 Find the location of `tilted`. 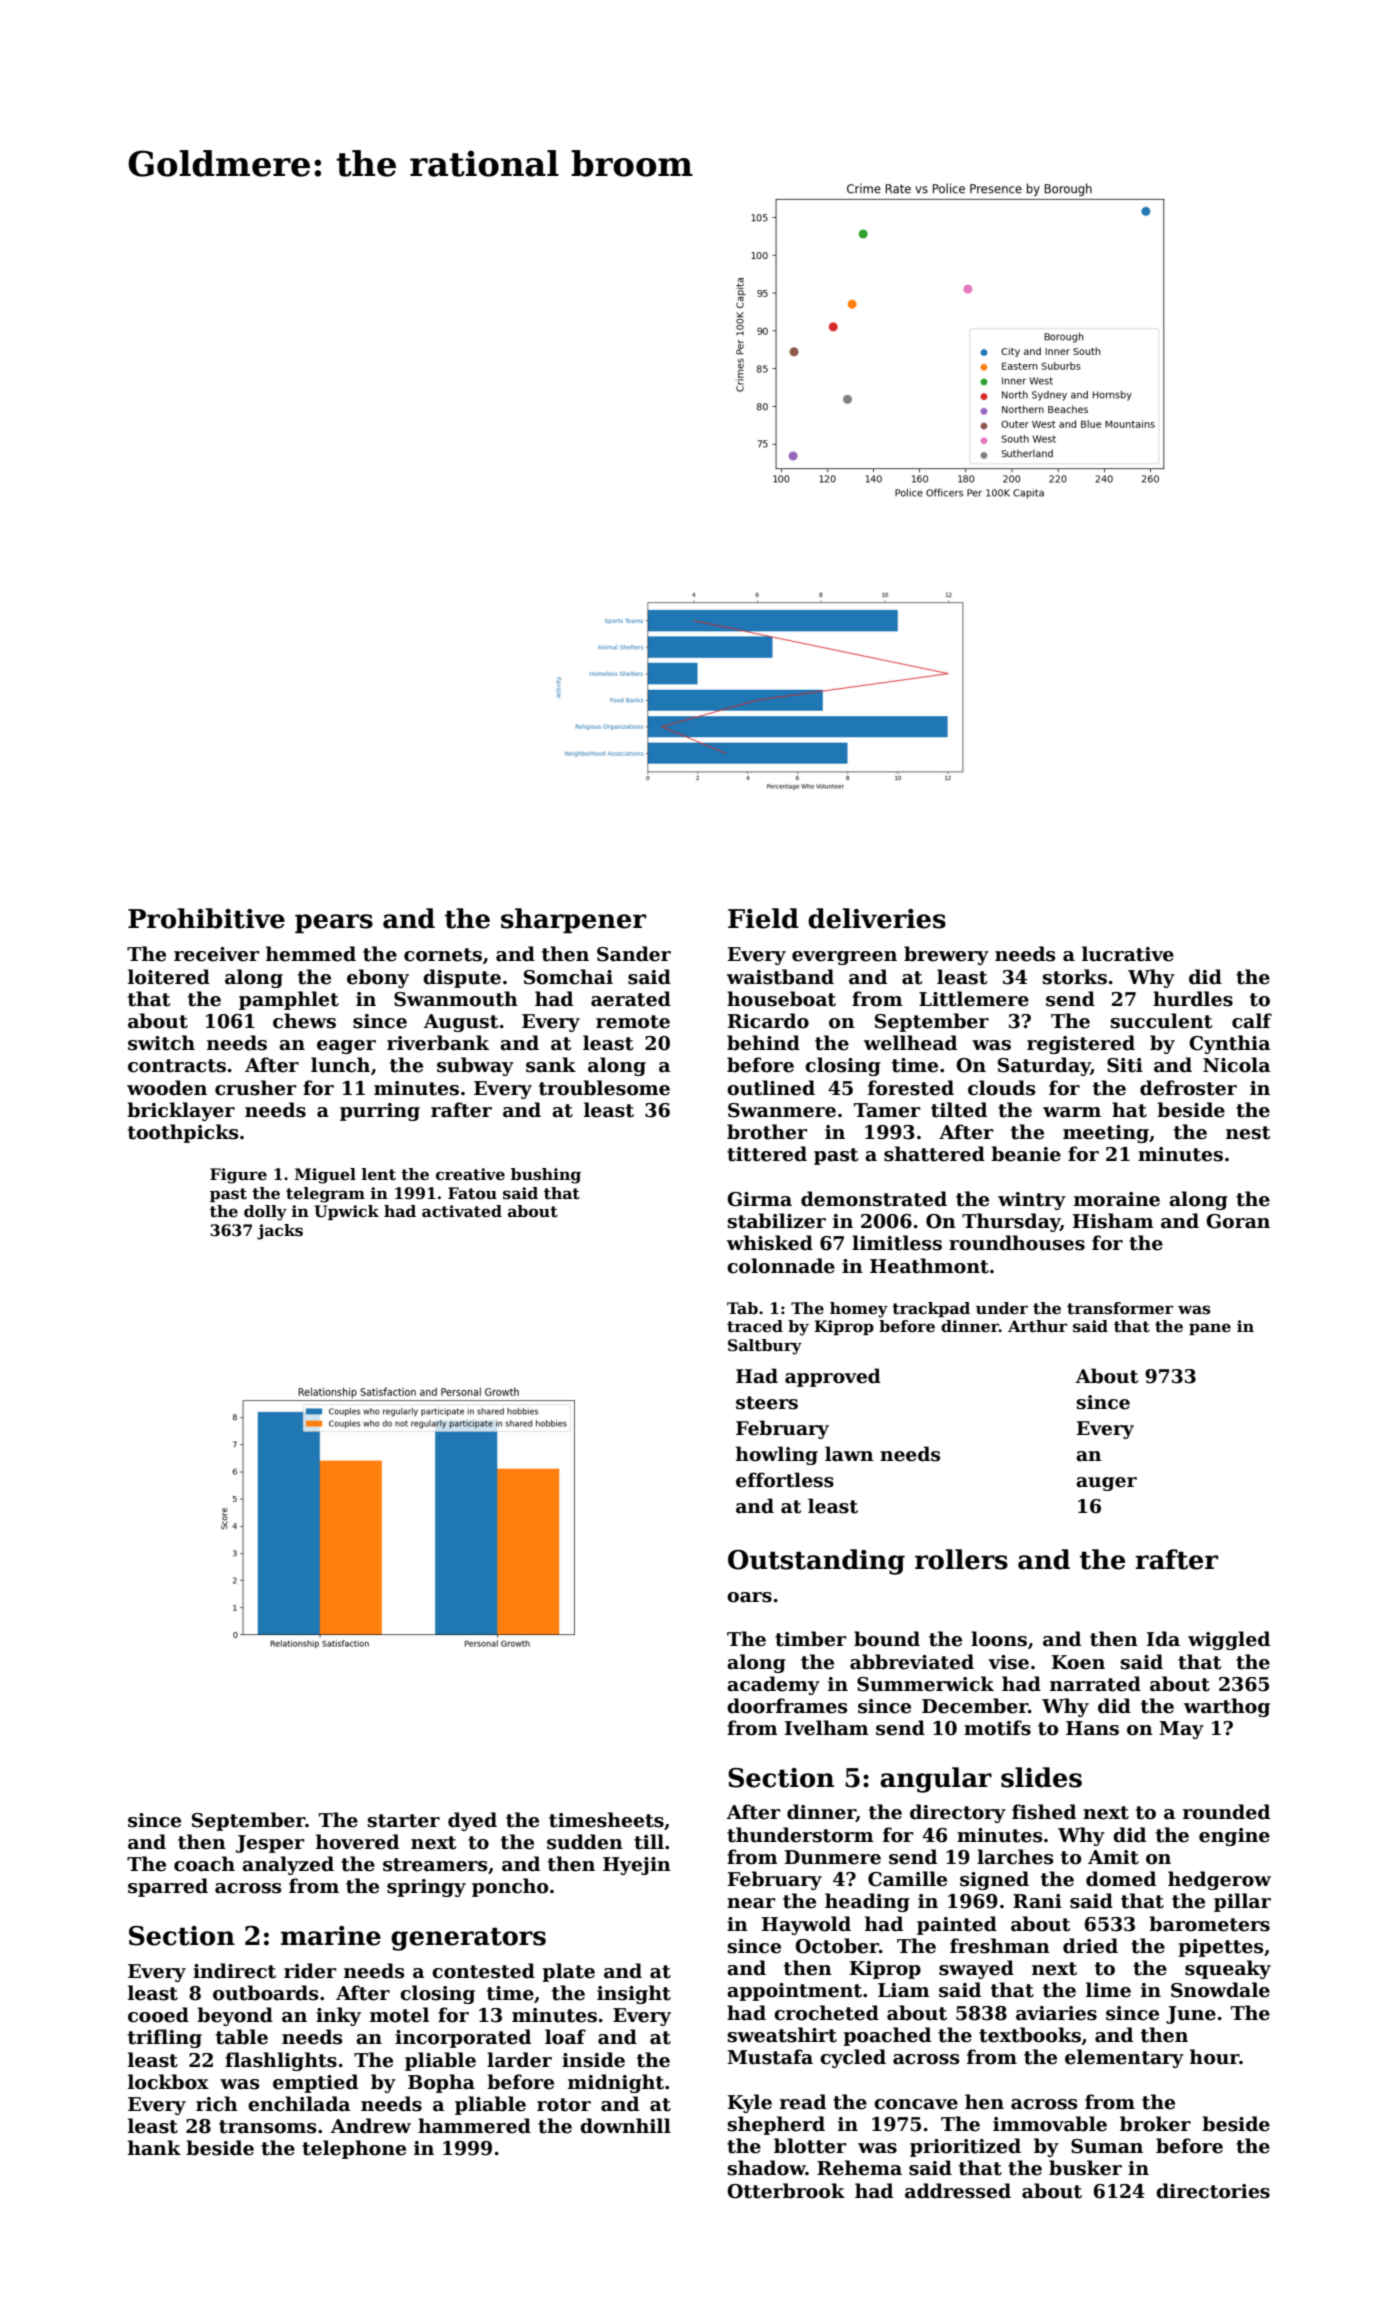

tilted is located at coordinates (959, 1110).
